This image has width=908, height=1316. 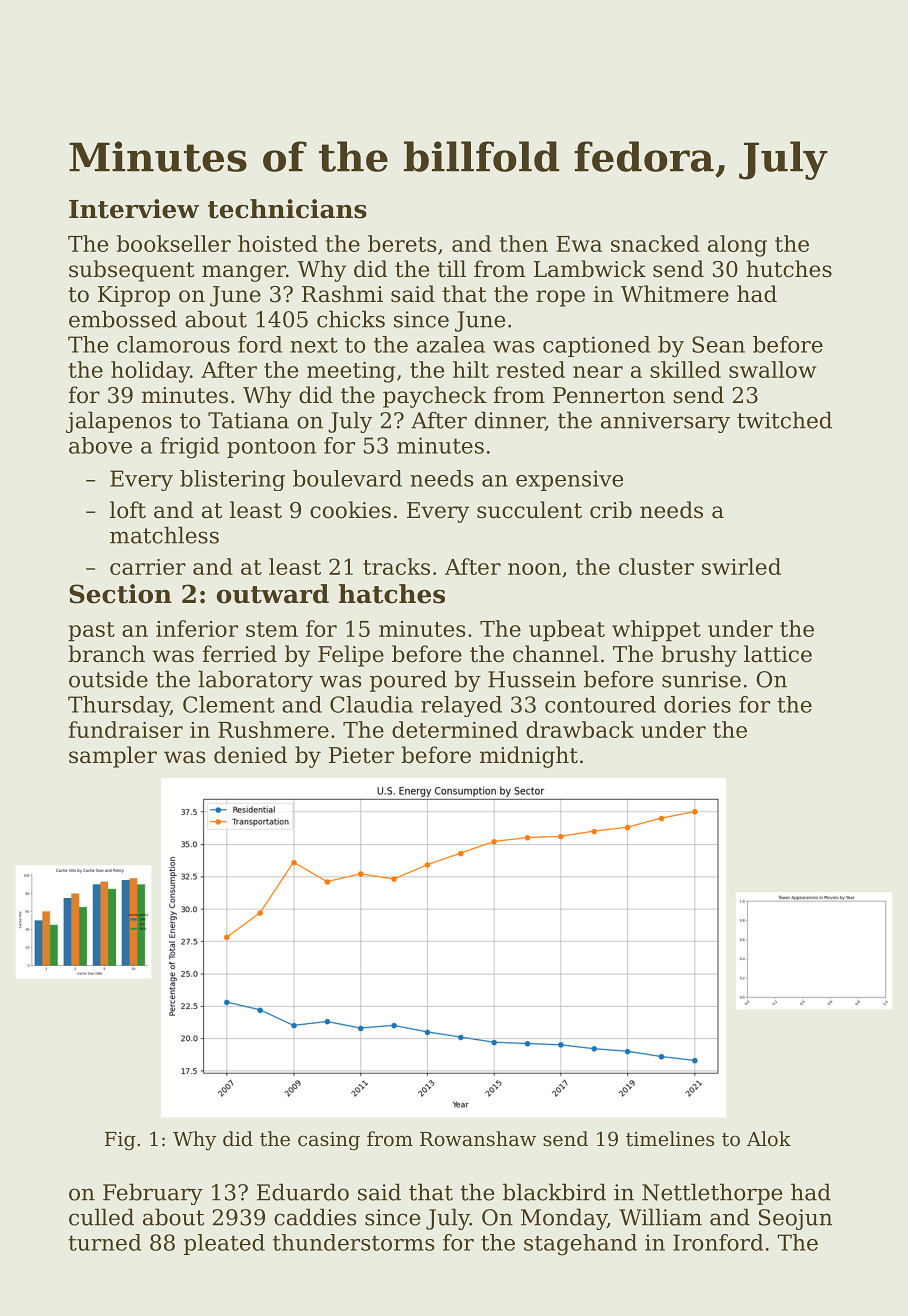 What do you see at coordinates (554, 1192) in the image?
I see `blackbird` at bounding box center [554, 1192].
